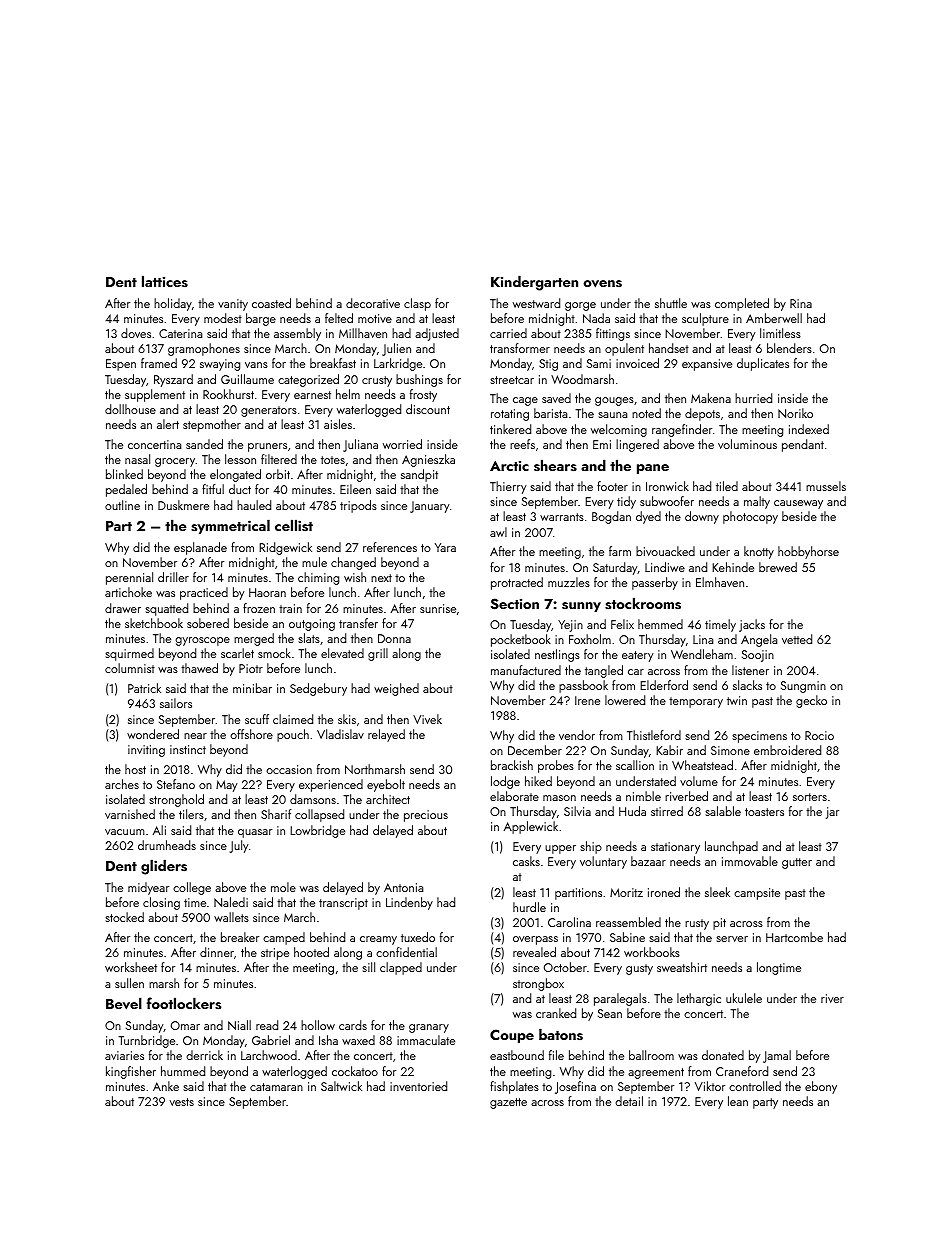  What do you see at coordinates (508, 1103) in the image?
I see `gazette` at bounding box center [508, 1103].
